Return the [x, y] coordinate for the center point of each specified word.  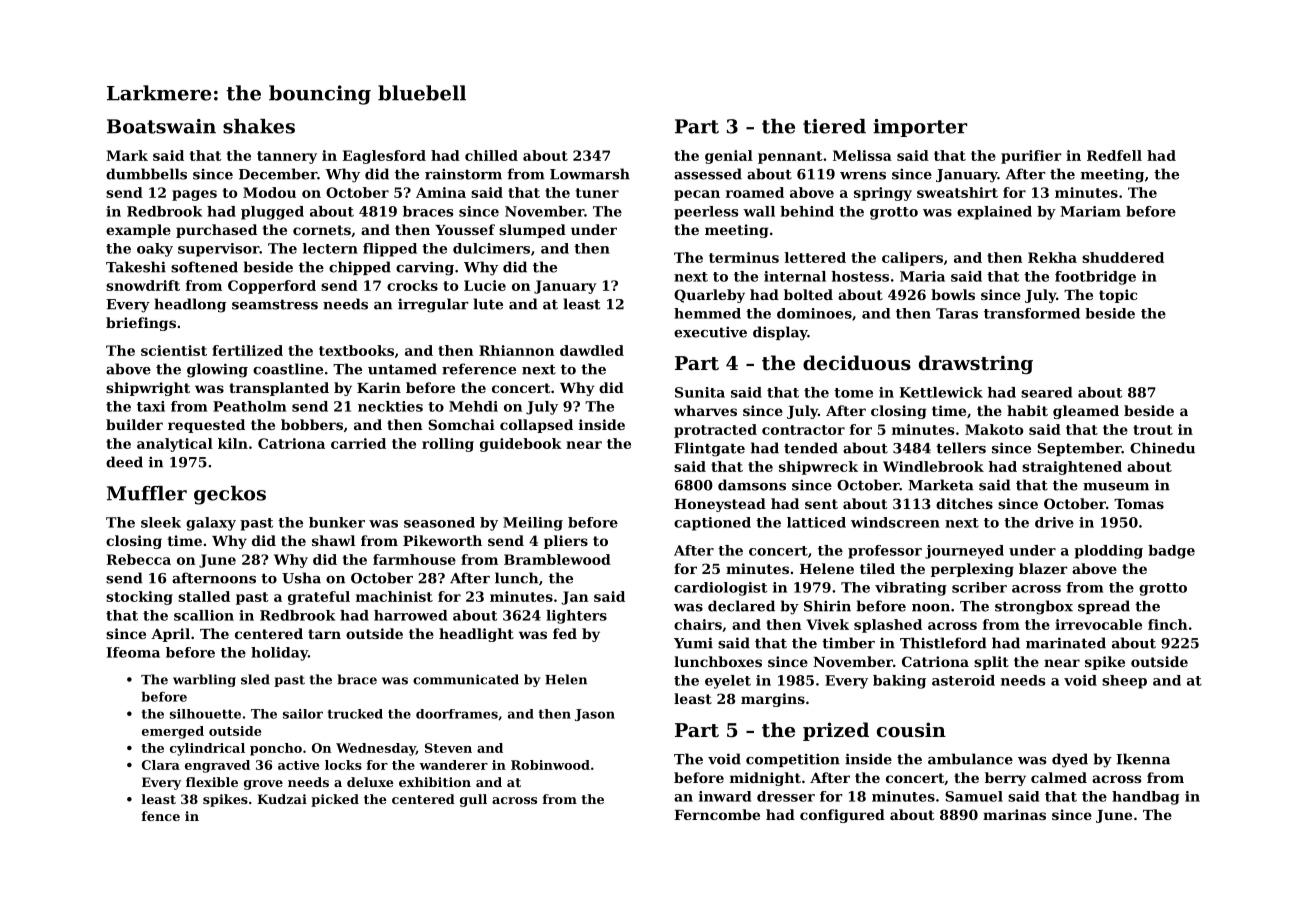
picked [335, 800]
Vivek [827, 624]
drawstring [976, 364]
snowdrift [143, 285]
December [278, 174]
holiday [279, 654]
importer [920, 128]
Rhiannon [517, 350]
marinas [1014, 814]
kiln [233, 443]
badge [1171, 552]
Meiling [533, 524]
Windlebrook [933, 466]
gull [473, 800]
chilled [491, 155]
